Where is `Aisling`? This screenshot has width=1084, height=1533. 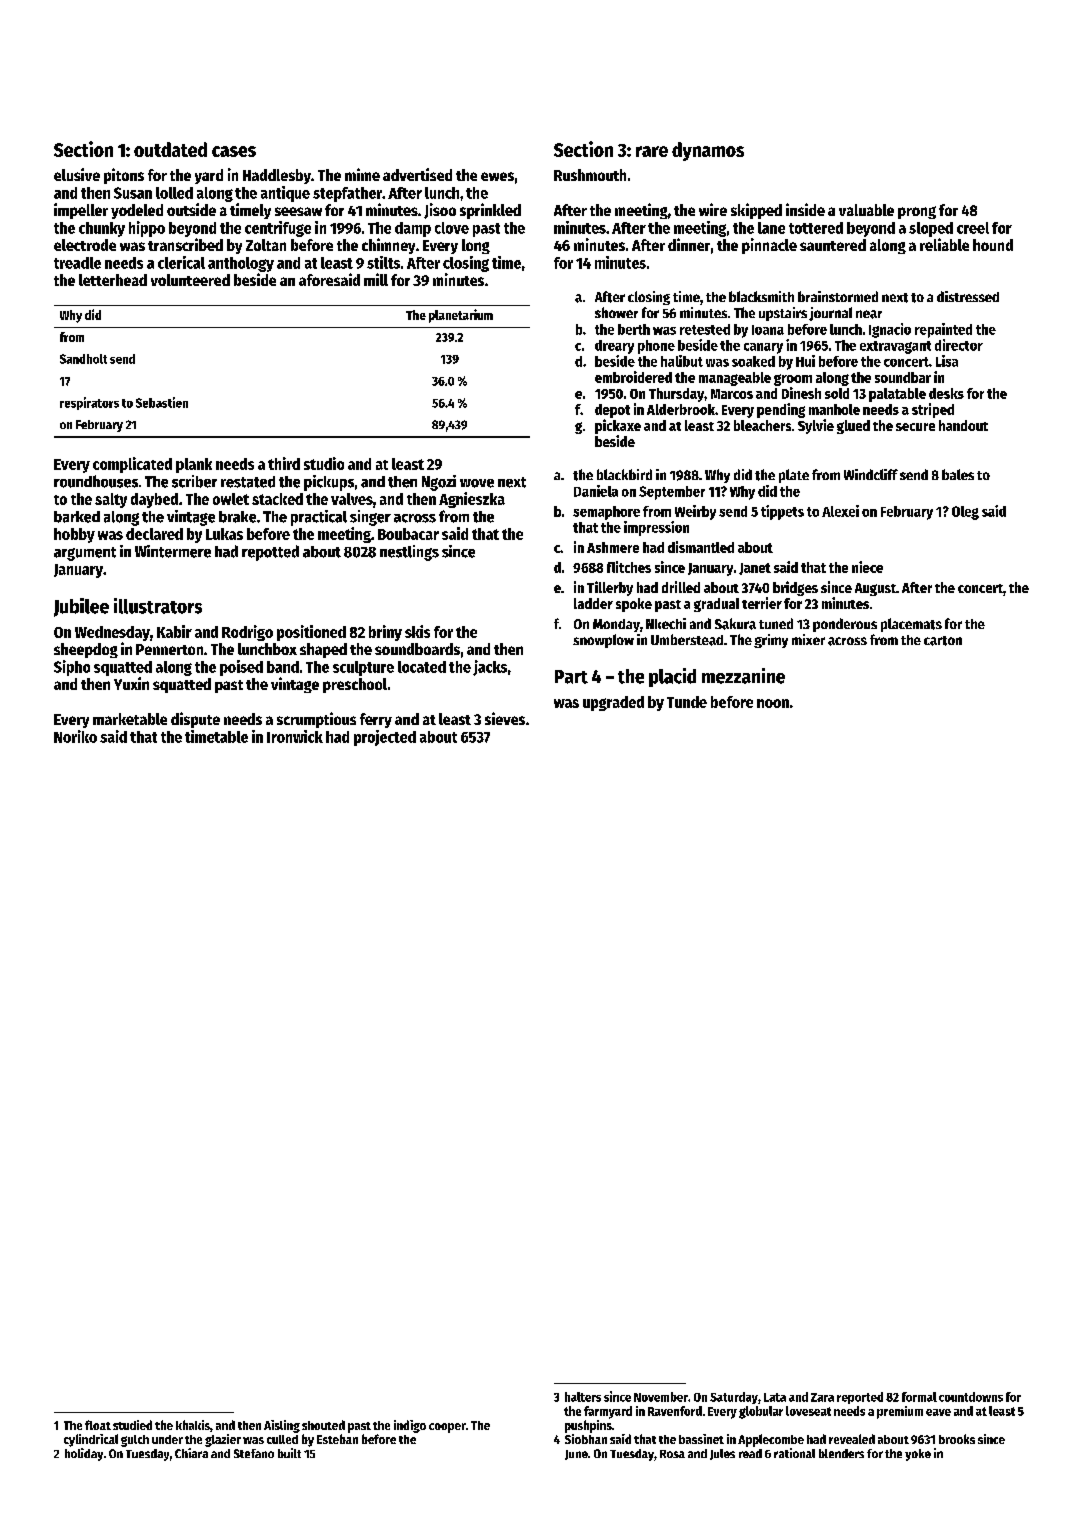
Aisling is located at coordinates (282, 1426).
